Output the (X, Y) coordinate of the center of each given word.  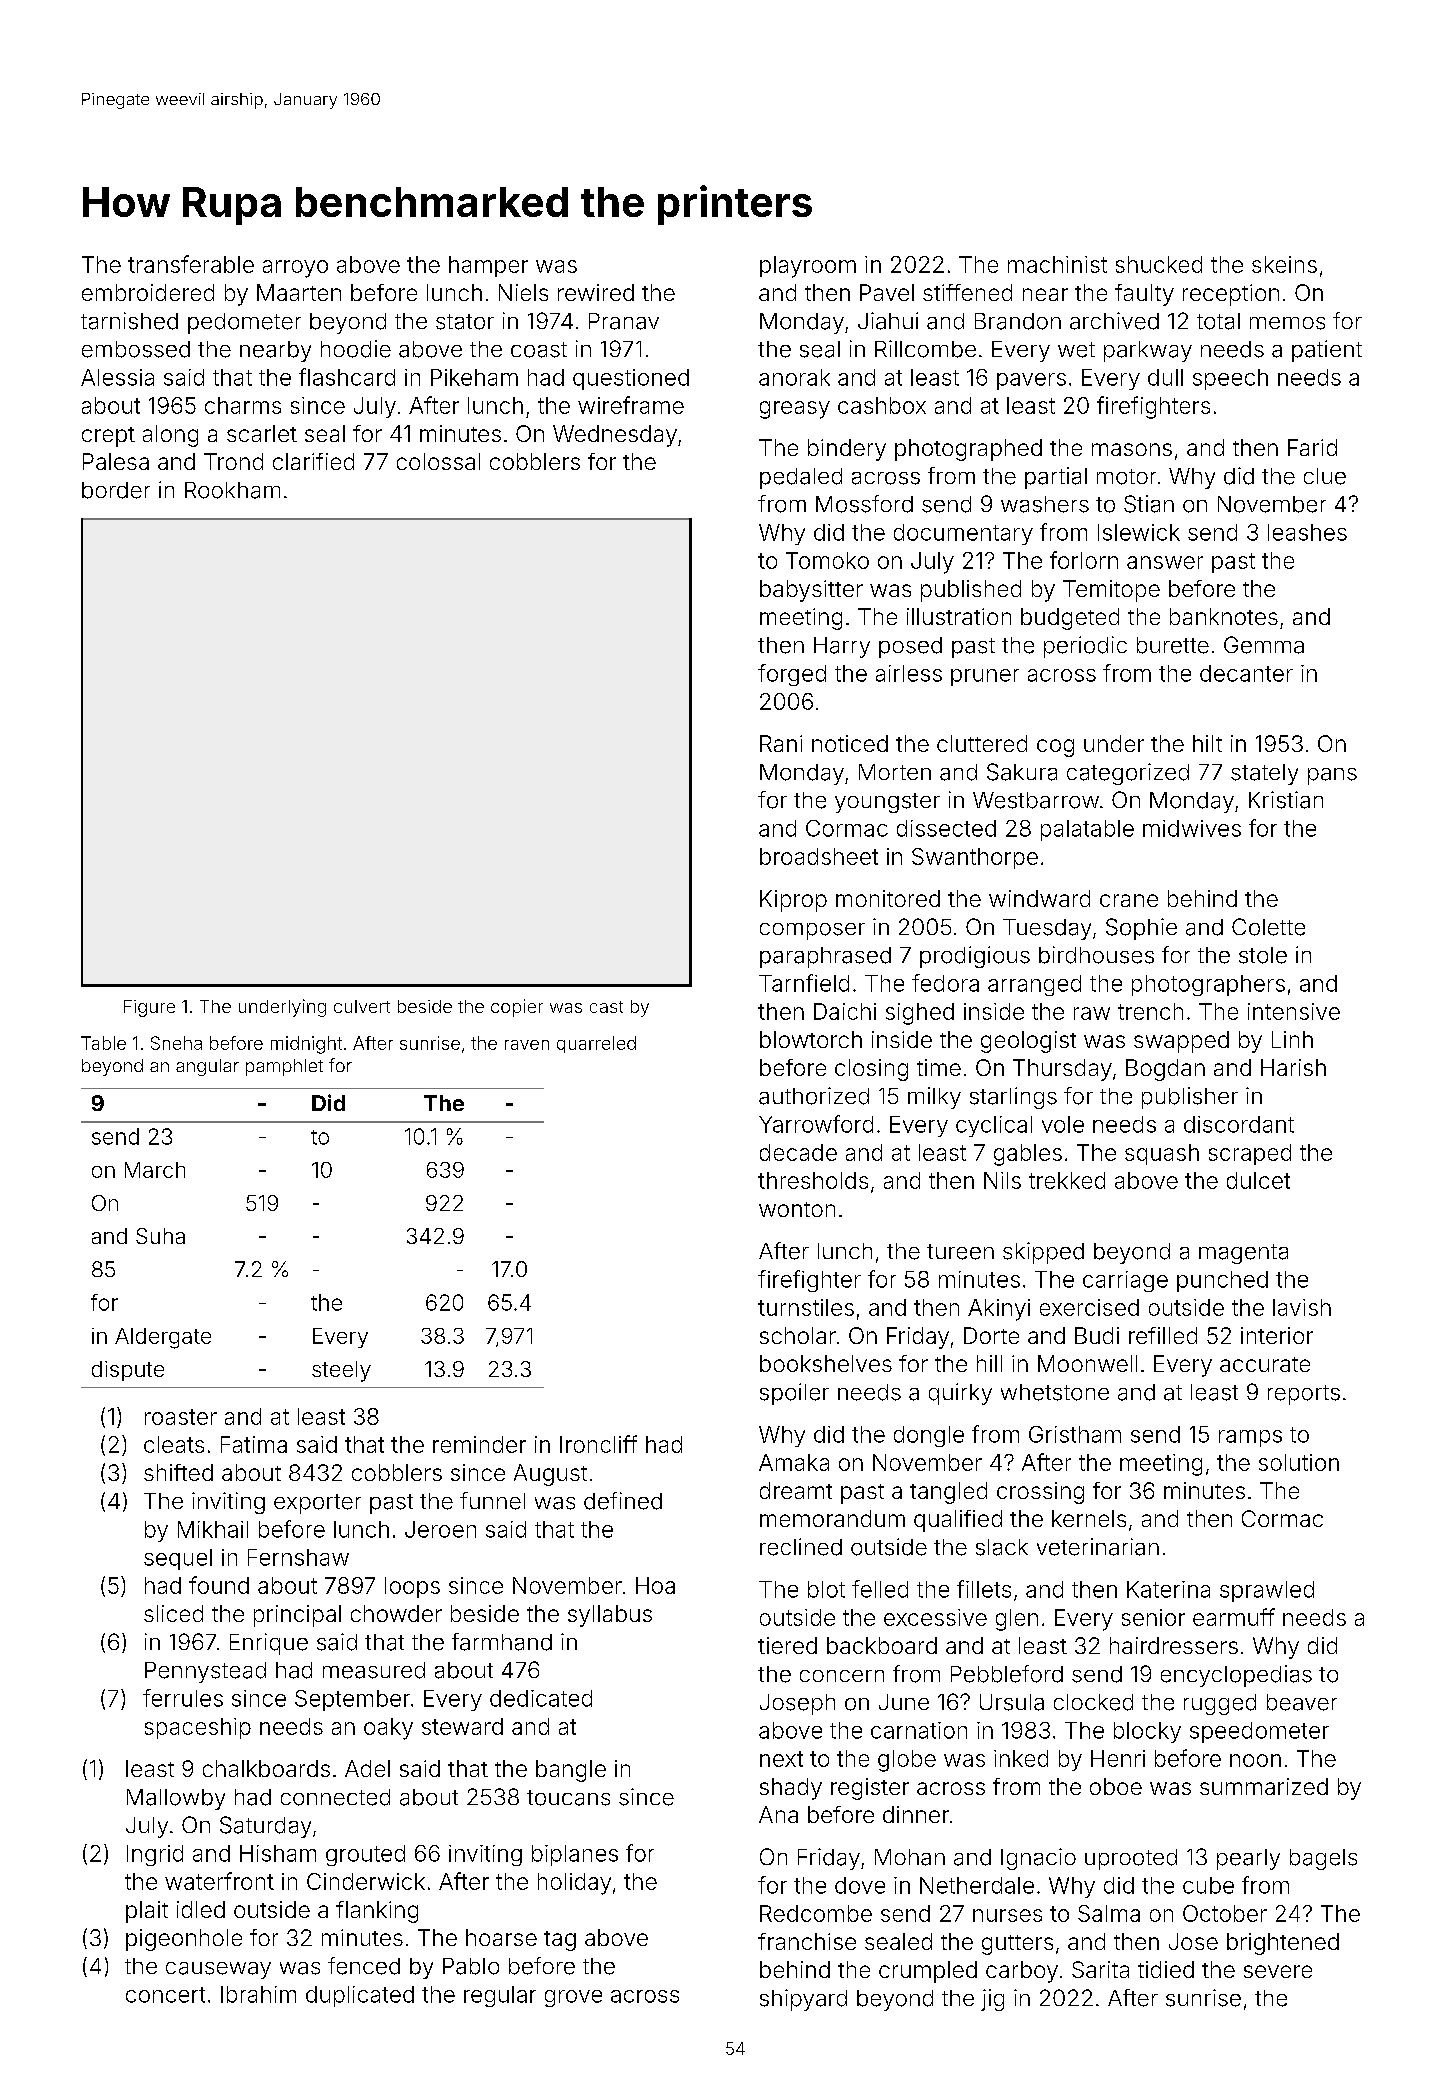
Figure (149, 1008)
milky (934, 1098)
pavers (1031, 381)
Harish (1293, 1067)
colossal (438, 461)
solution (1299, 1462)
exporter (317, 1504)
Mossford (864, 504)
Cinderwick (366, 1881)
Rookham (232, 490)
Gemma (1264, 645)
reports (1304, 1395)
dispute (128, 1371)
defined (623, 1501)
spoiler (794, 1394)
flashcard (347, 377)
